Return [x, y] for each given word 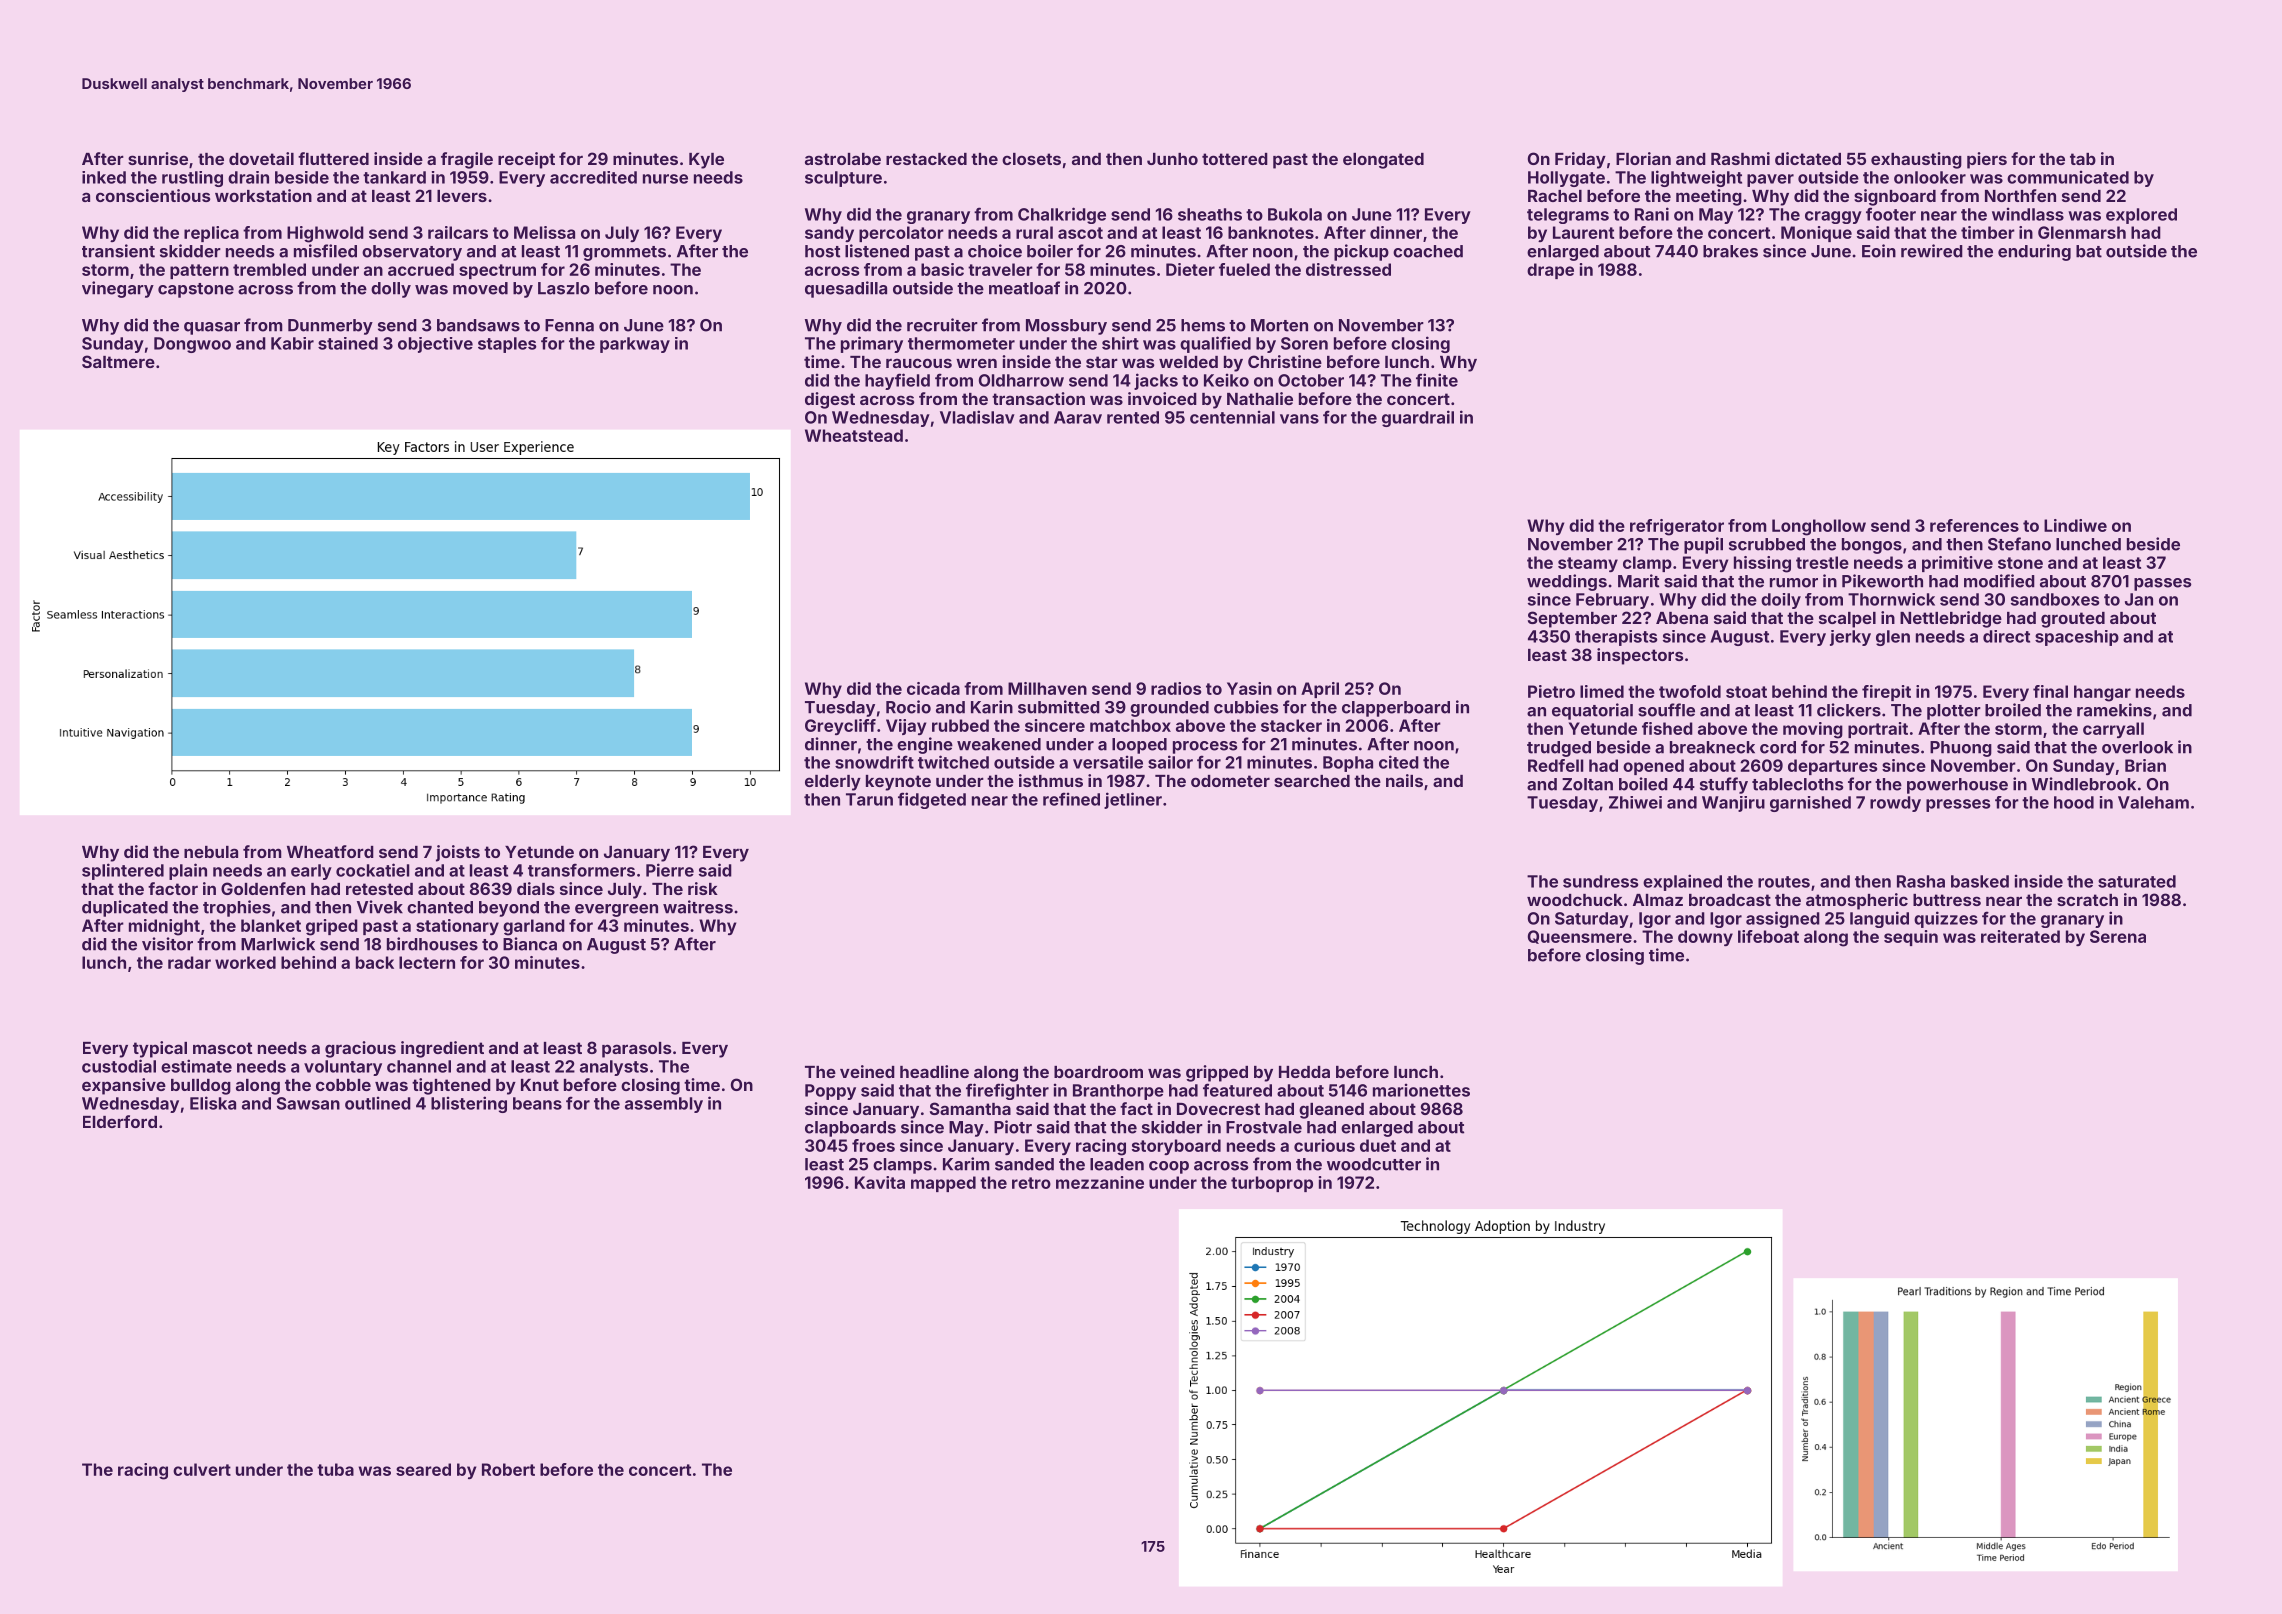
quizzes [1946, 919]
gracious [360, 1049]
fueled [1244, 269]
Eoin [1879, 251]
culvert [202, 1469]
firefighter [1007, 1091]
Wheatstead [854, 435]
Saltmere [118, 361]
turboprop [1272, 1184]
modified [1999, 581]
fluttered [333, 158]
